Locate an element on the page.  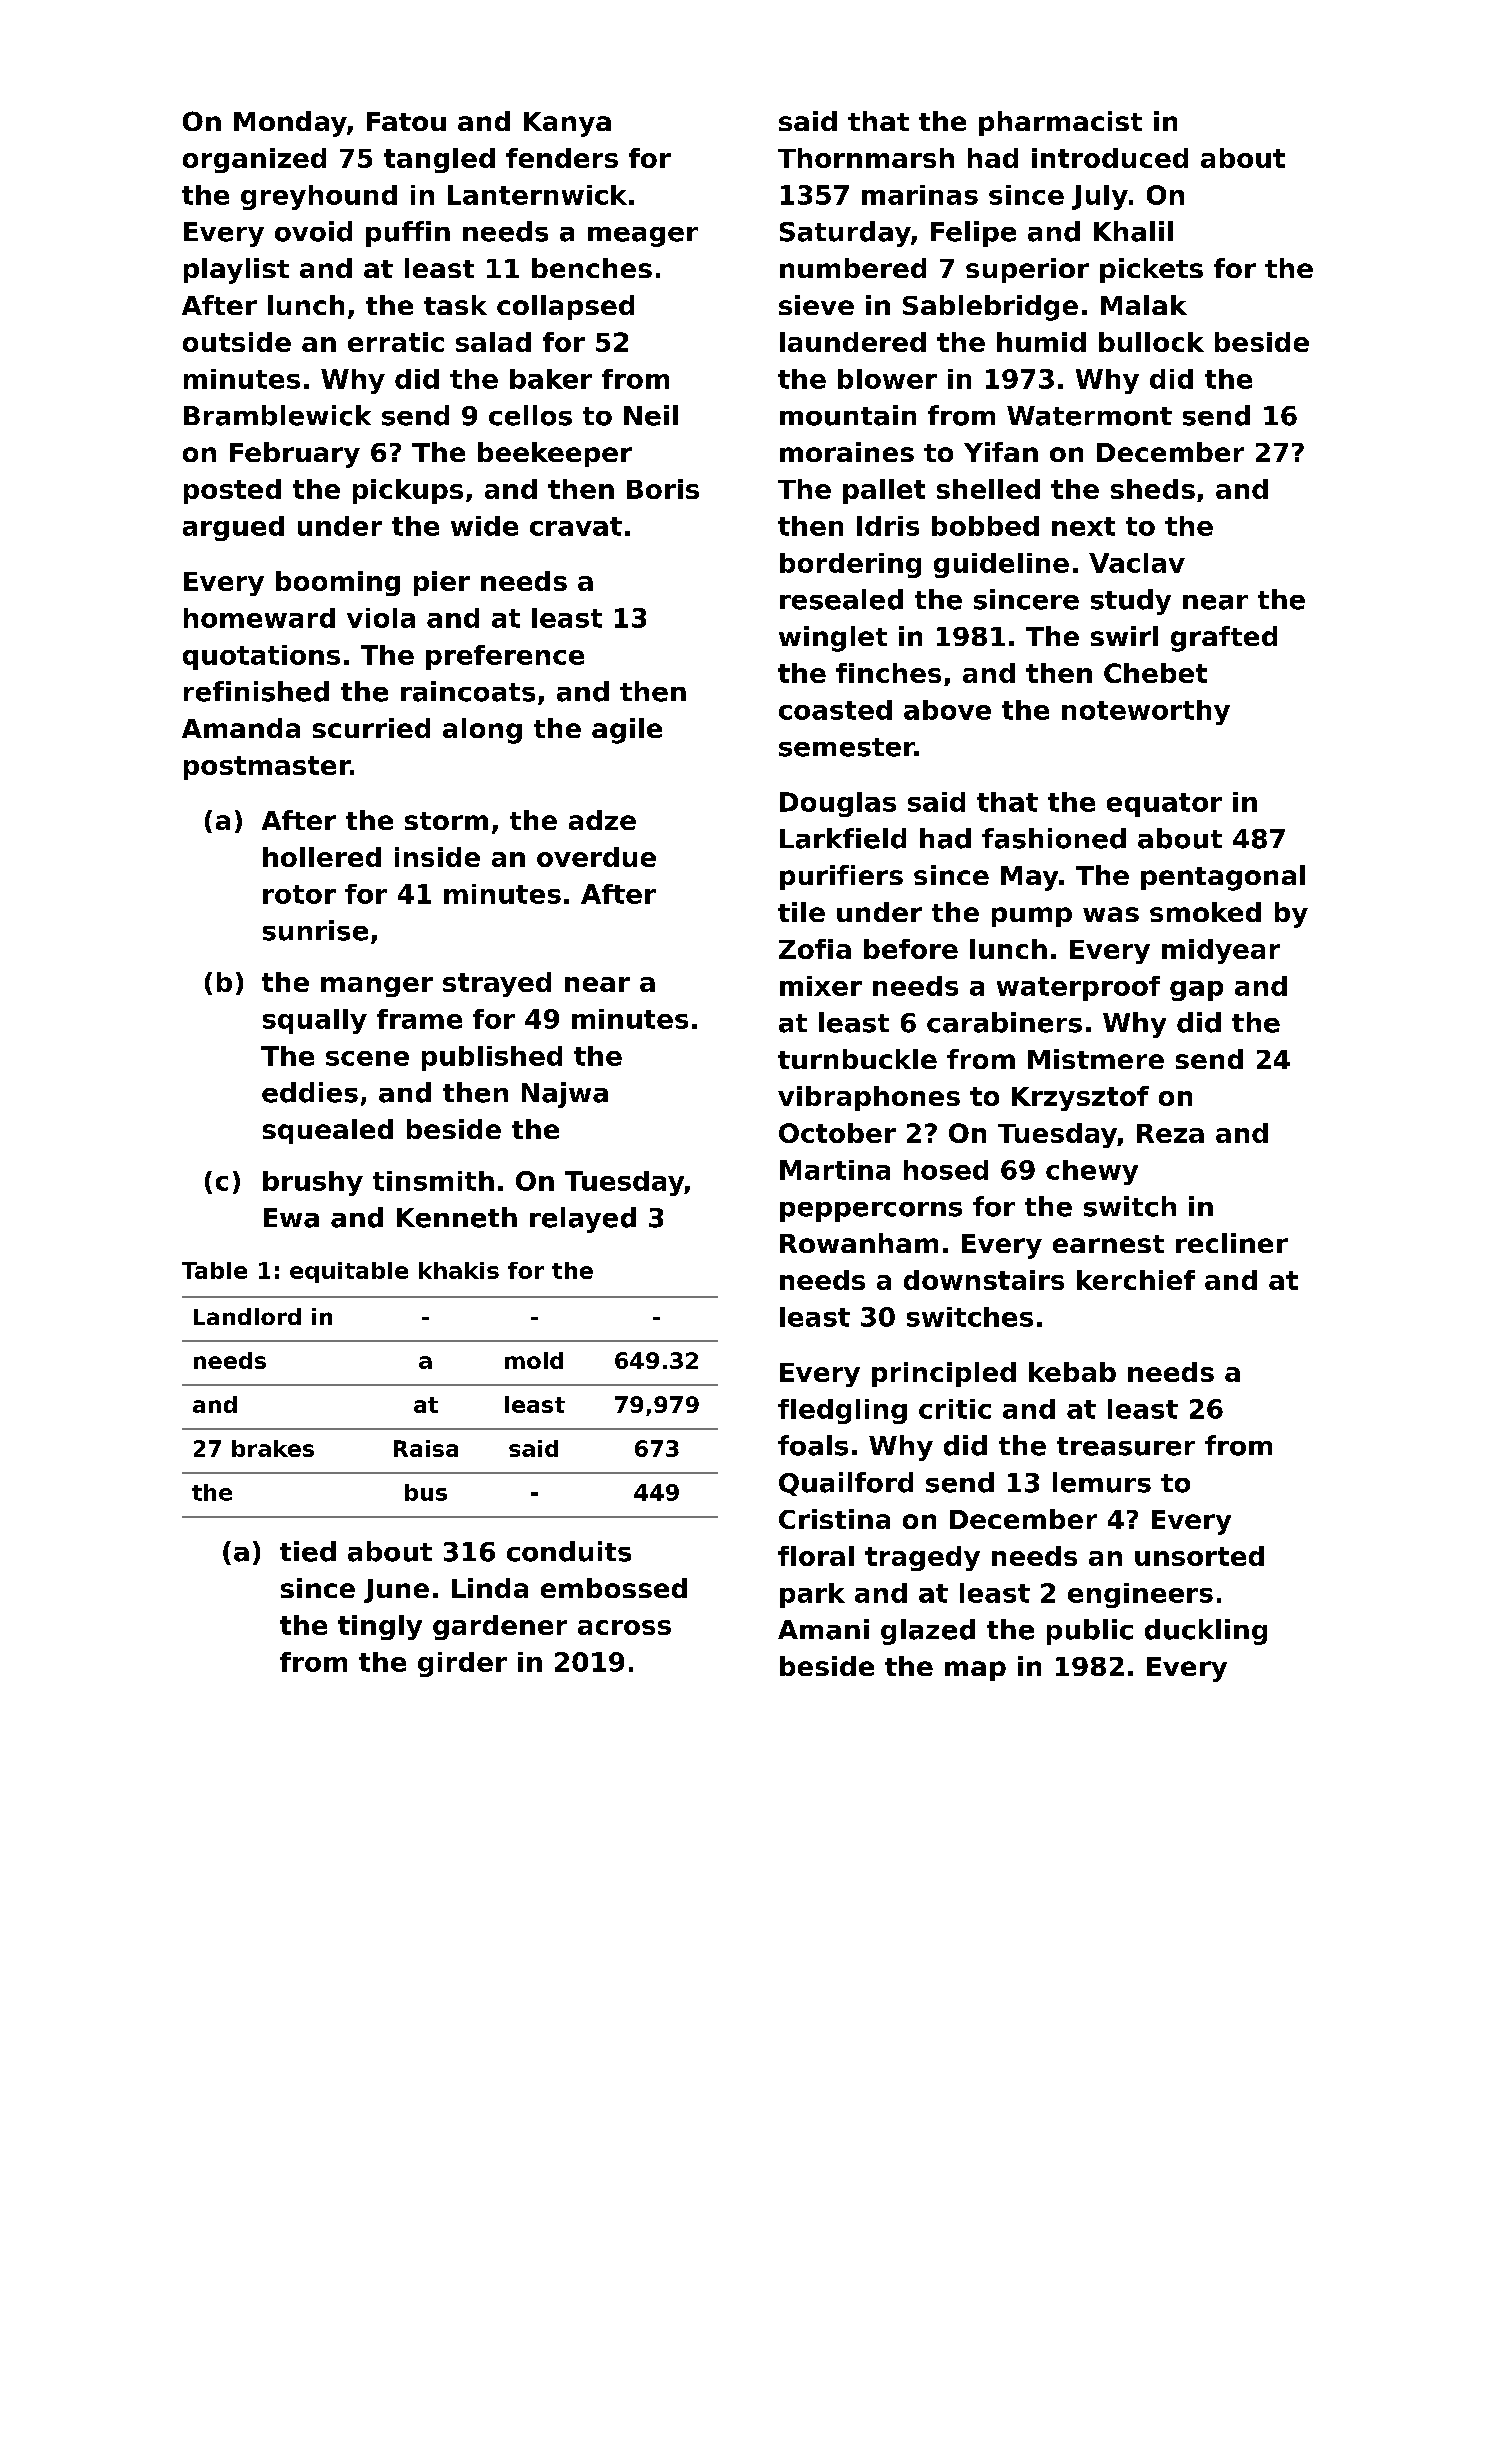
pentagonal is located at coordinates (1223, 878).
